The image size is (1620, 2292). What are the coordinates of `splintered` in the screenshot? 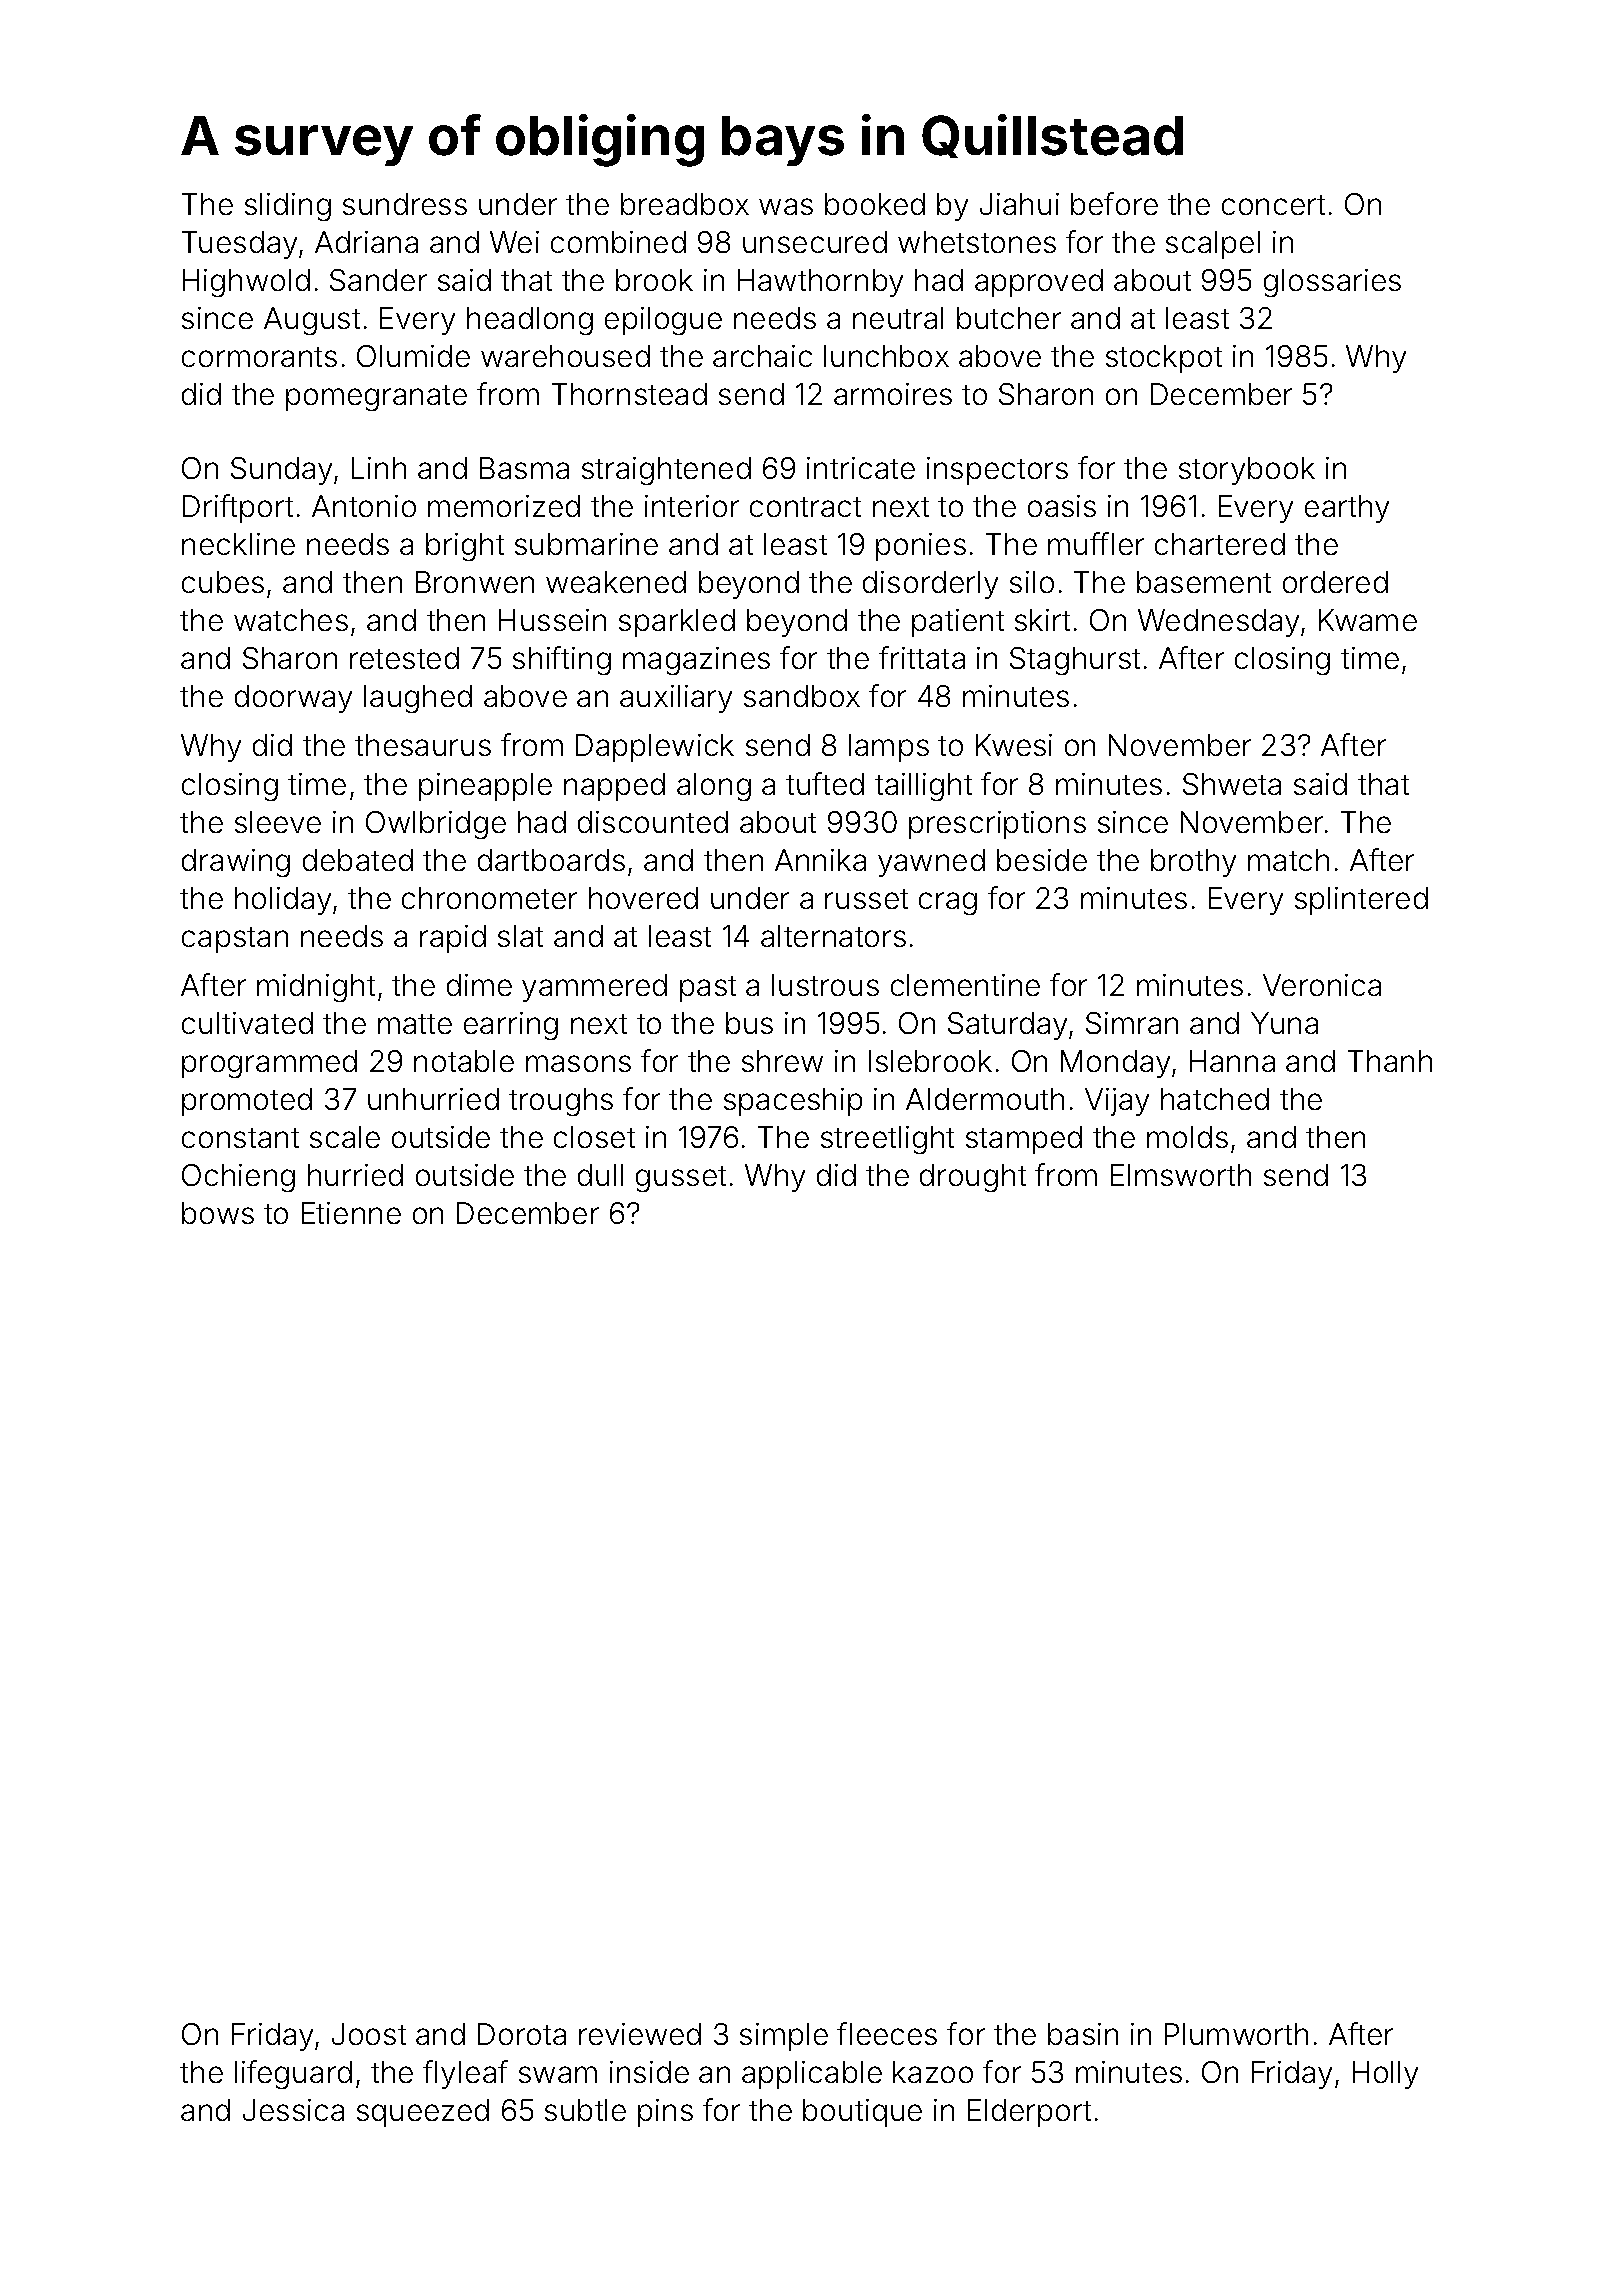 It's located at (1361, 901).
